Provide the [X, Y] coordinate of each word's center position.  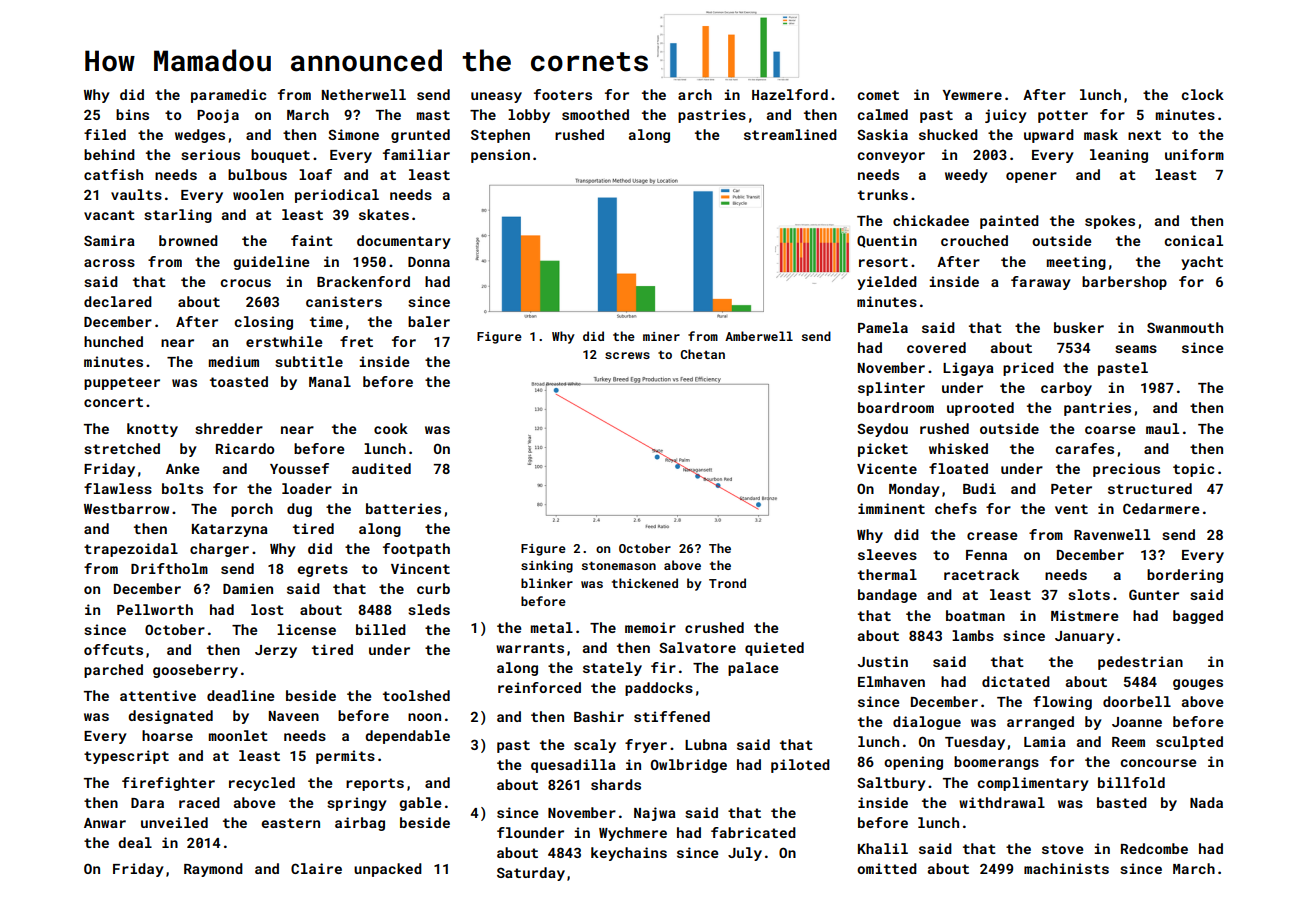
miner [661, 336]
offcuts [113, 649]
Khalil [883, 848]
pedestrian [1140, 663]
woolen [258, 194]
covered [936, 347]
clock [1202, 94]
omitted [887, 868]
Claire [316, 868]
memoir [650, 627]
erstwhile [284, 341]
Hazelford [790, 94]
